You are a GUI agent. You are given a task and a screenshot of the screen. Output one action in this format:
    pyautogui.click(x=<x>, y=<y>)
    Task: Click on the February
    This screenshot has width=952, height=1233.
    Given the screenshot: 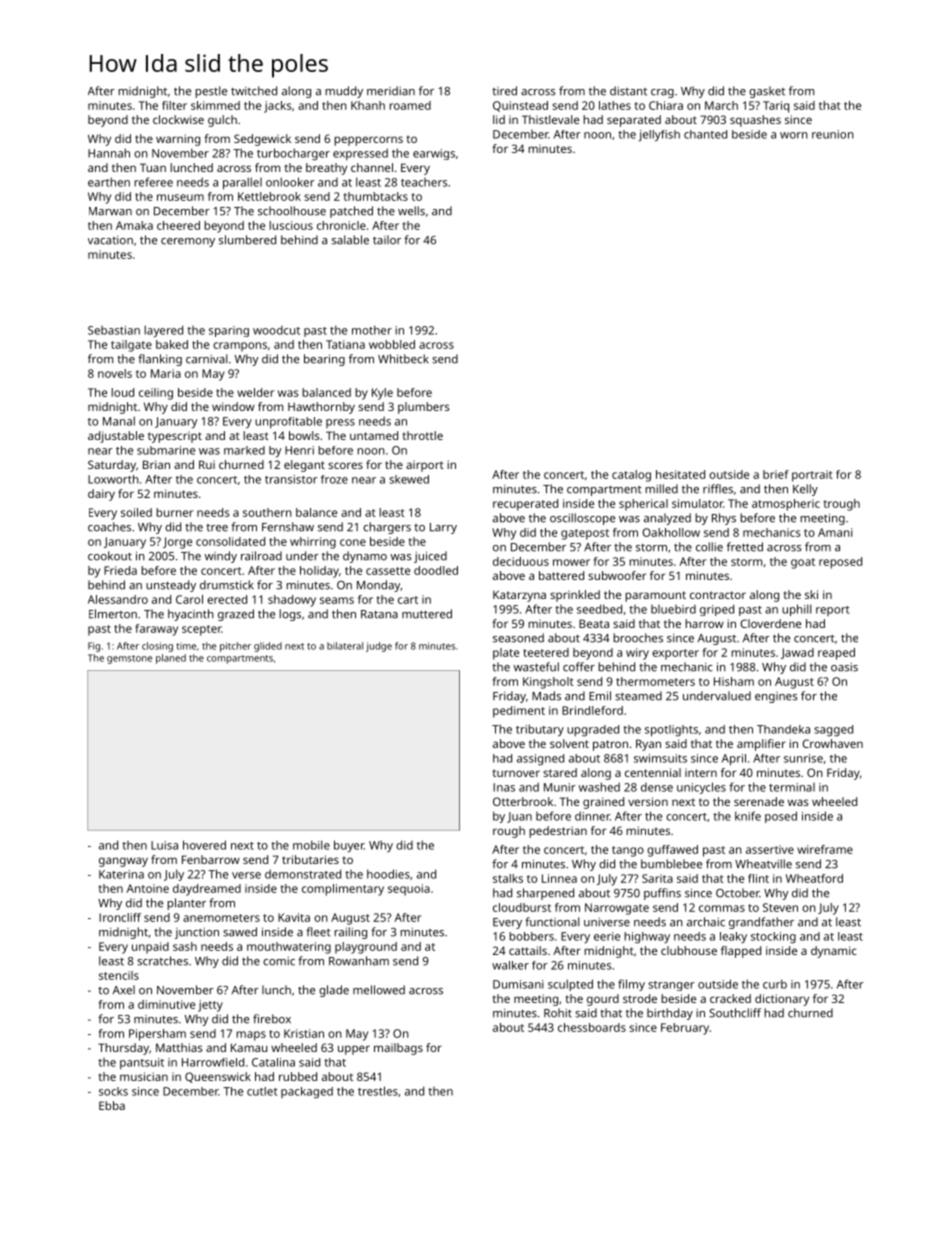 What is the action you would take?
    pyautogui.click(x=685, y=1029)
